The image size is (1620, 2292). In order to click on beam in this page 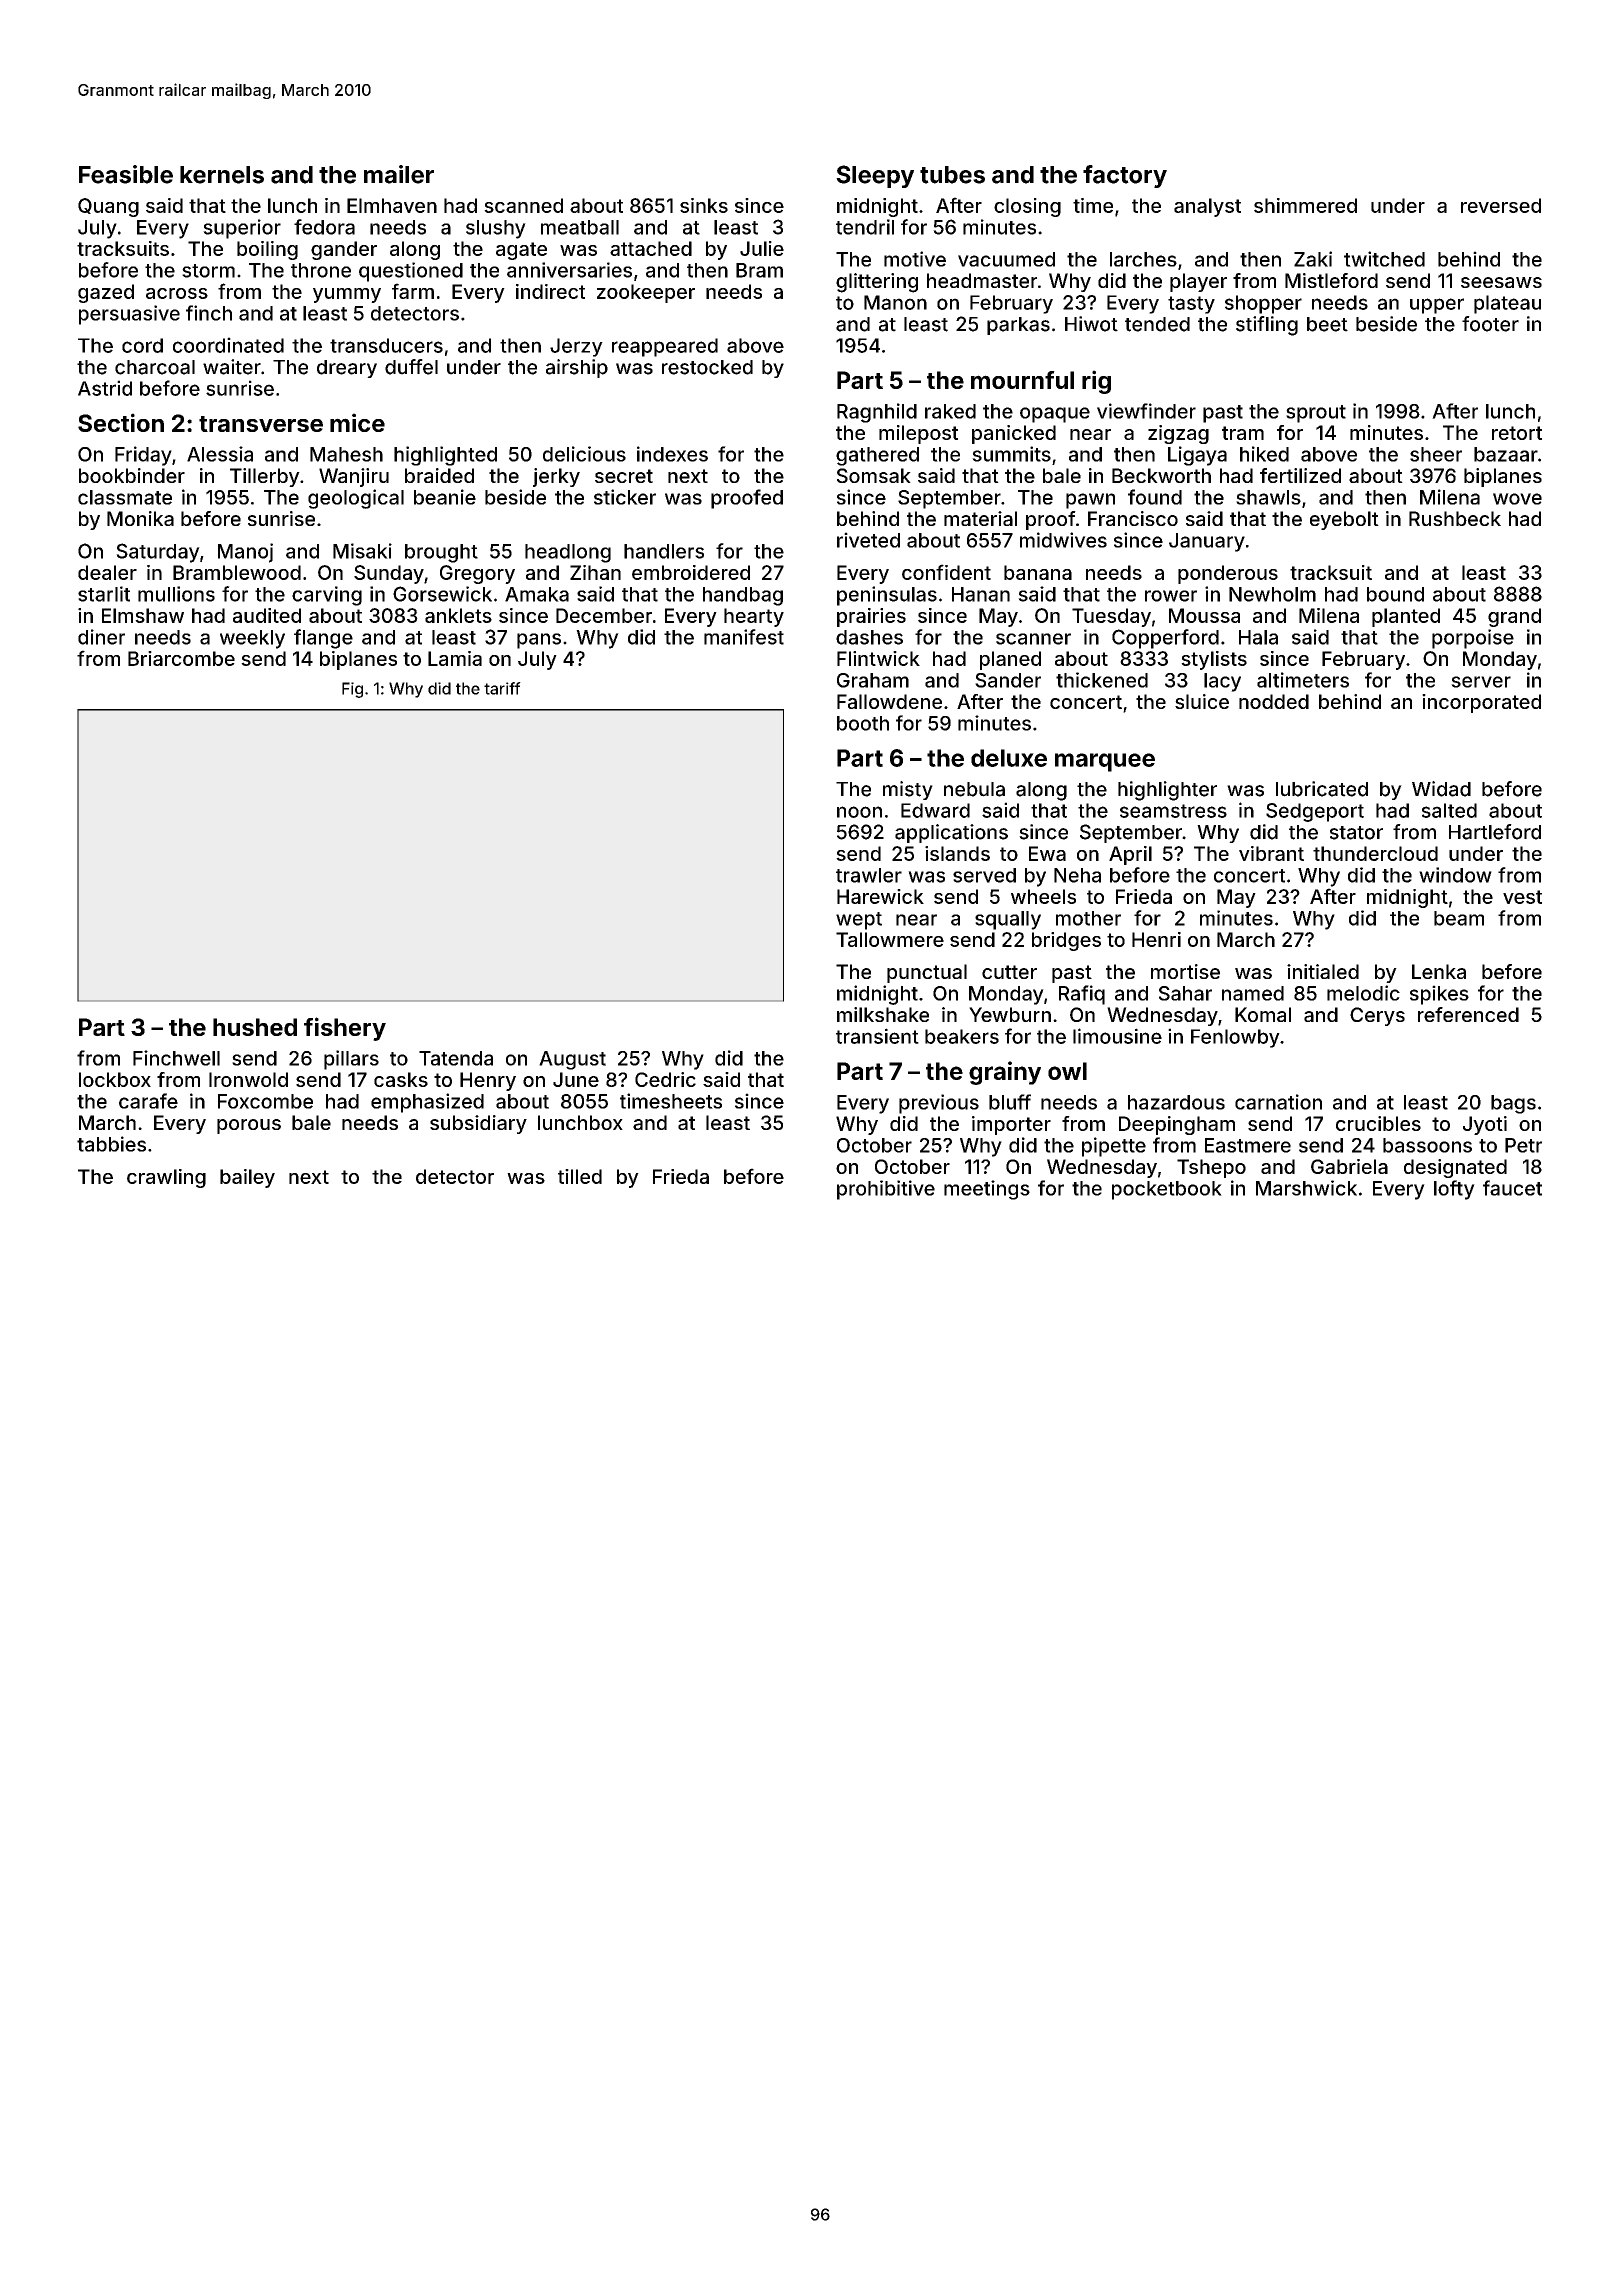, I will do `click(1459, 918)`.
